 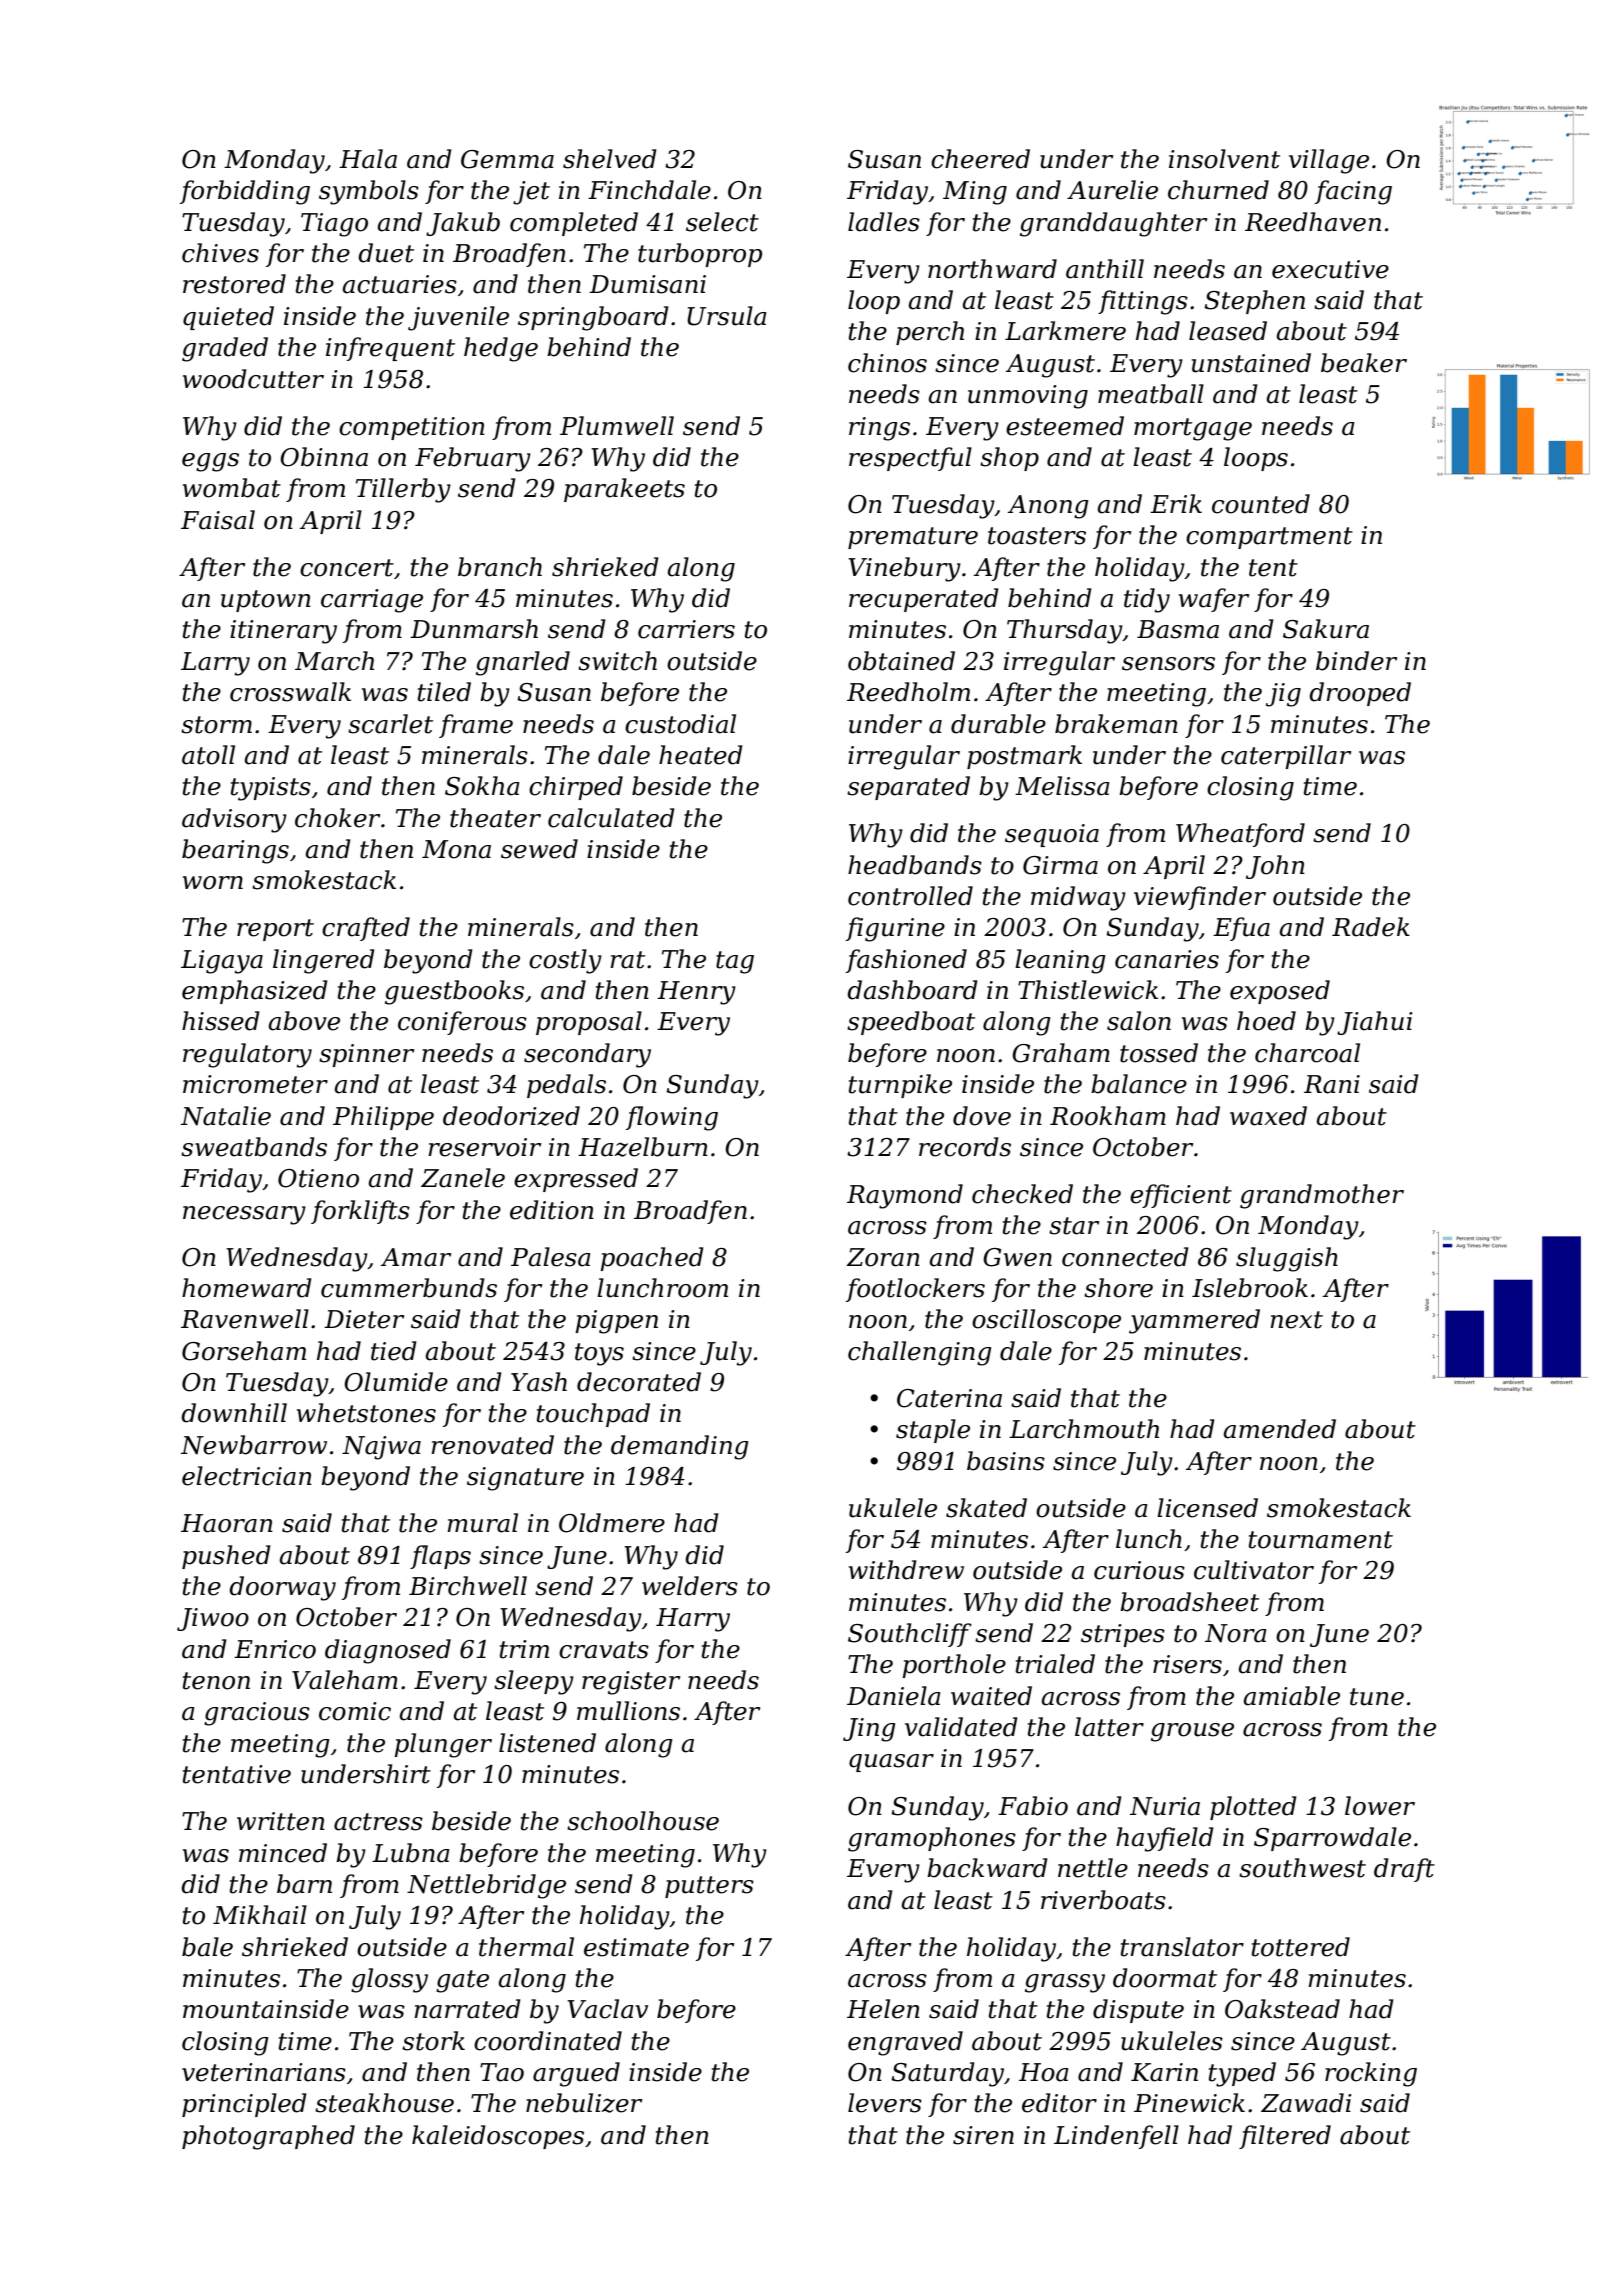 What do you see at coordinates (207, 1947) in the screenshot?
I see `bale` at bounding box center [207, 1947].
